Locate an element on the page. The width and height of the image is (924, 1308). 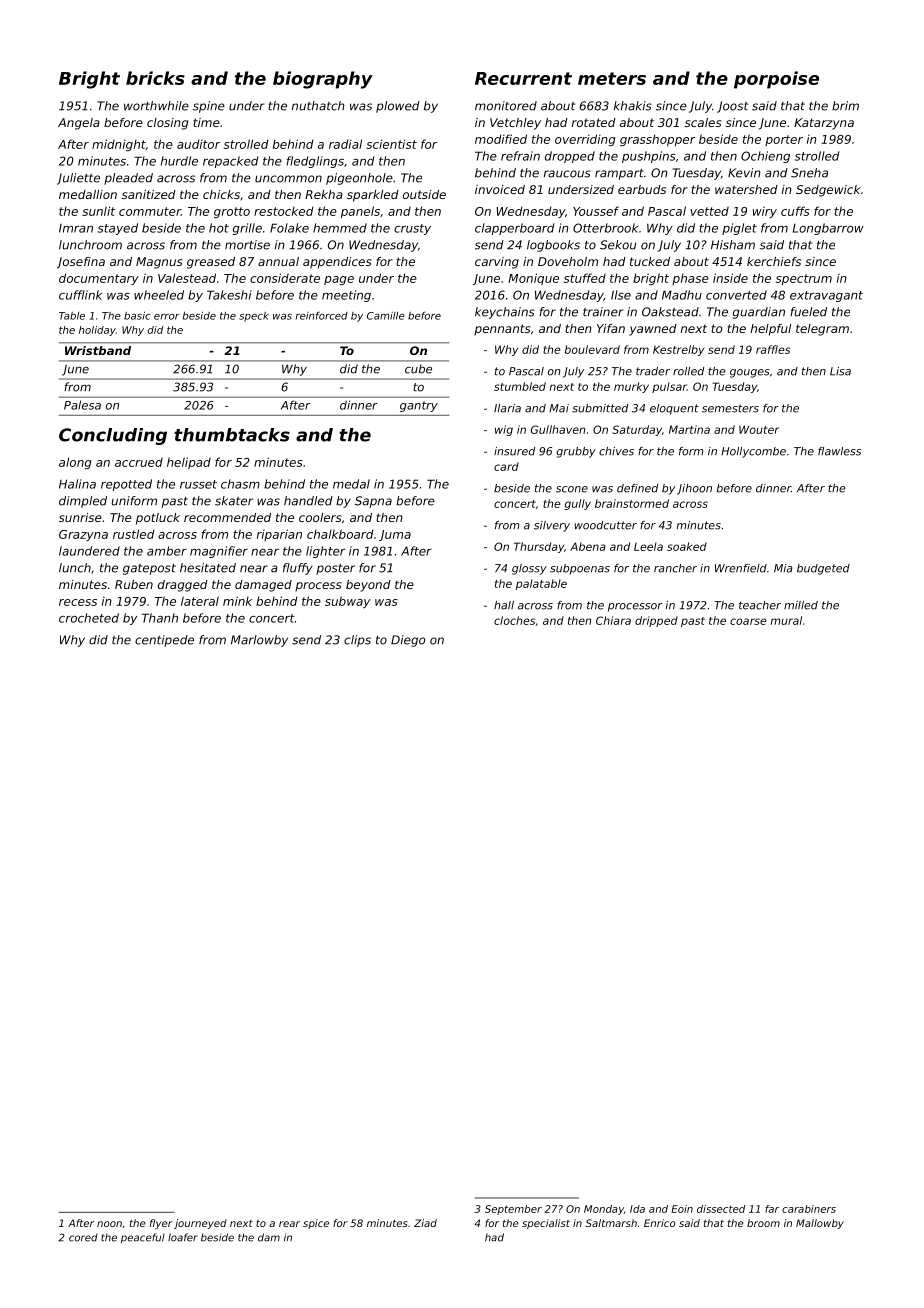
Diego is located at coordinates (408, 641).
